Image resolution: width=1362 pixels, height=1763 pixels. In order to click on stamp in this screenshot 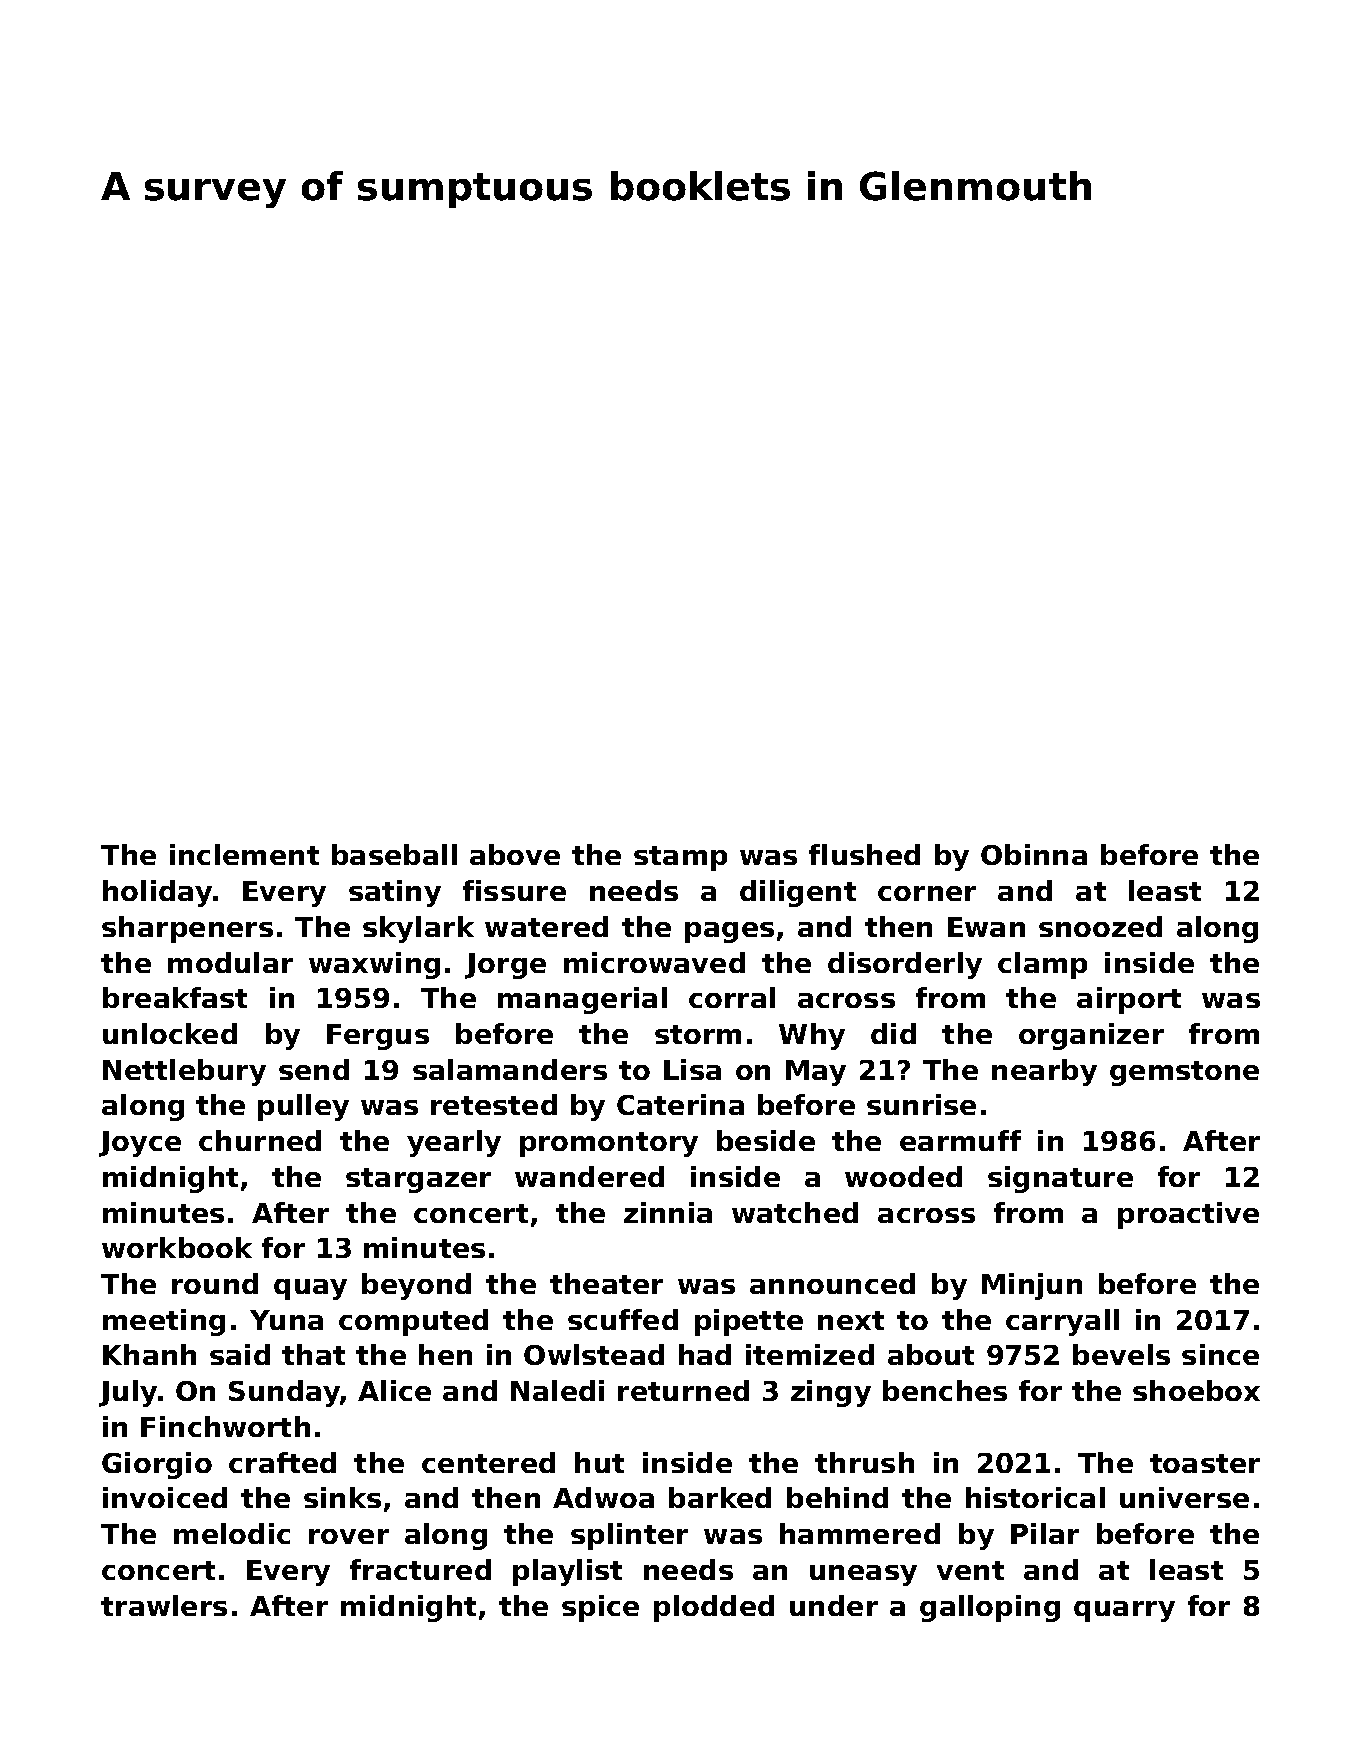, I will do `click(680, 858)`.
